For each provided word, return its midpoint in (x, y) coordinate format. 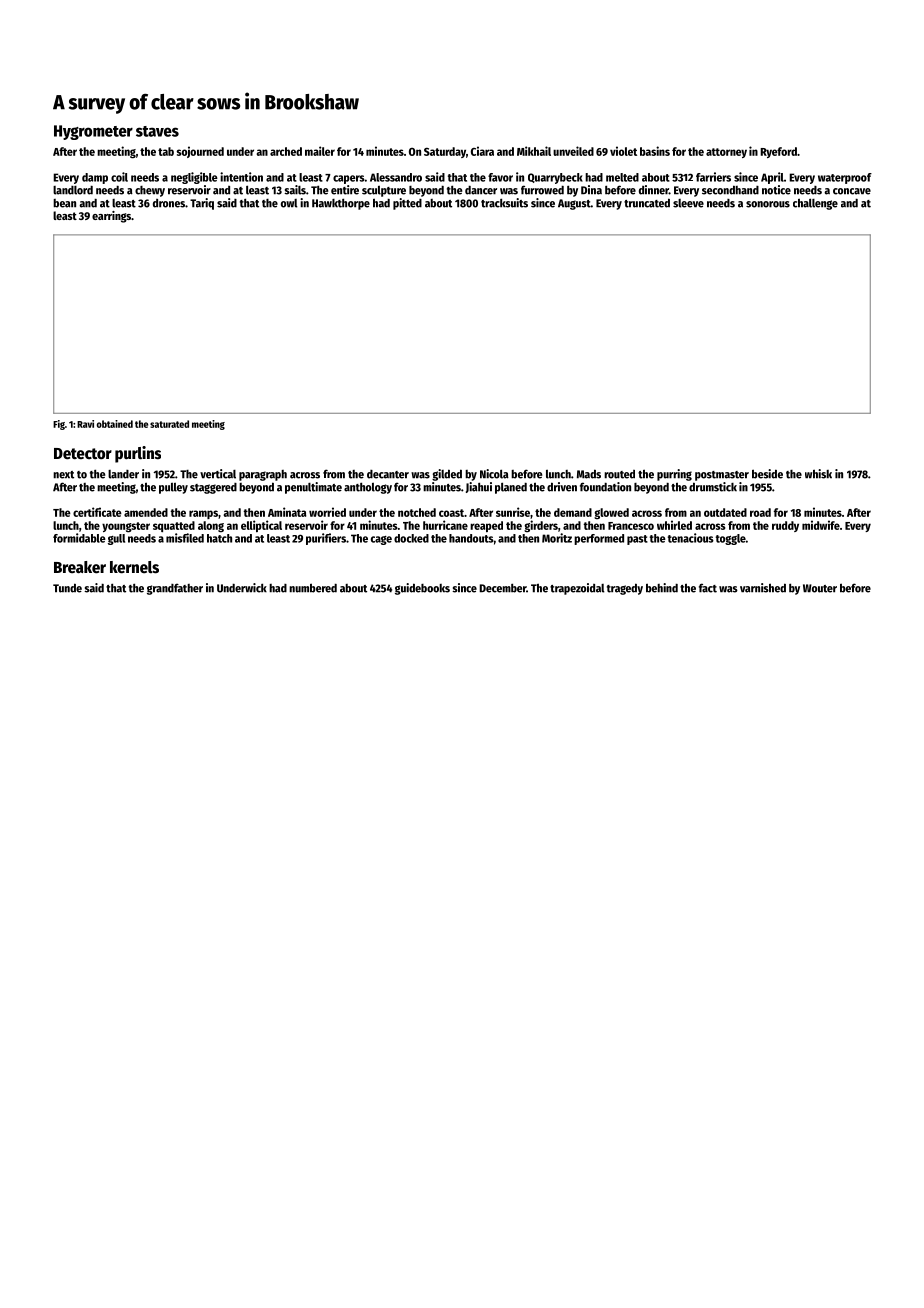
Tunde (67, 588)
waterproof (845, 178)
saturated (169, 424)
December (502, 588)
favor (500, 177)
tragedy (625, 589)
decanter (388, 474)
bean (64, 203)
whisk (818, 474)
